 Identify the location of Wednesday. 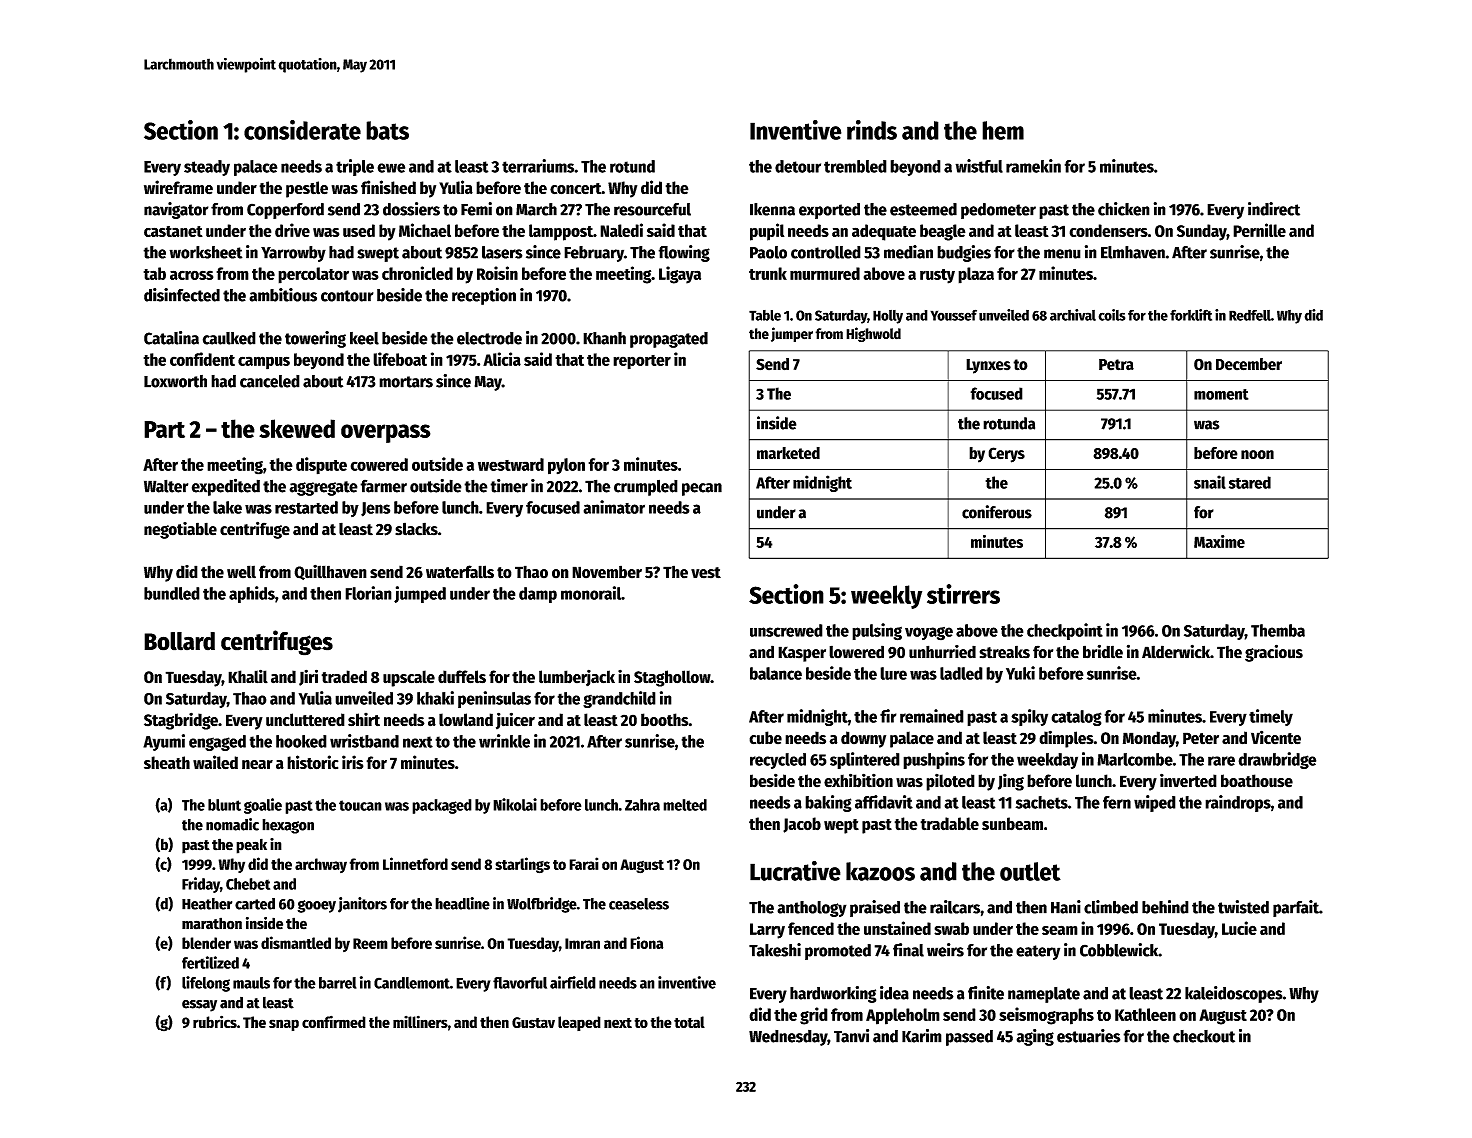
(788, 1038).
